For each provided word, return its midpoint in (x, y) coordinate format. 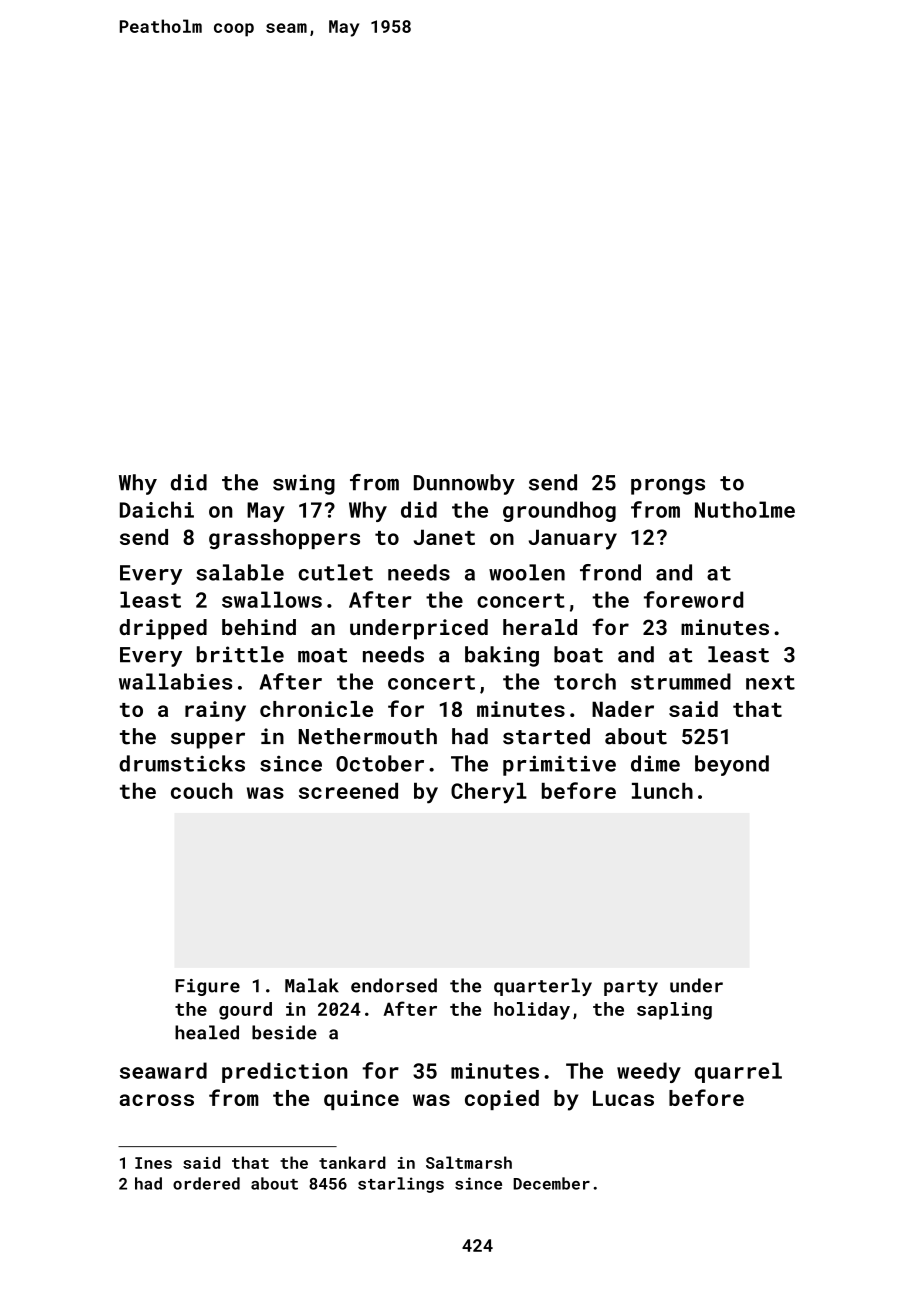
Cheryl (489, 793)
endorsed (394, 985)
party (631, 988)
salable (240, 572)
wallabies (175, 681)
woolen (527, 572)
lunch (662, 791)
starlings (401, 1185)
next (770, 682)
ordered (206, 1183)
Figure (207, 987)
